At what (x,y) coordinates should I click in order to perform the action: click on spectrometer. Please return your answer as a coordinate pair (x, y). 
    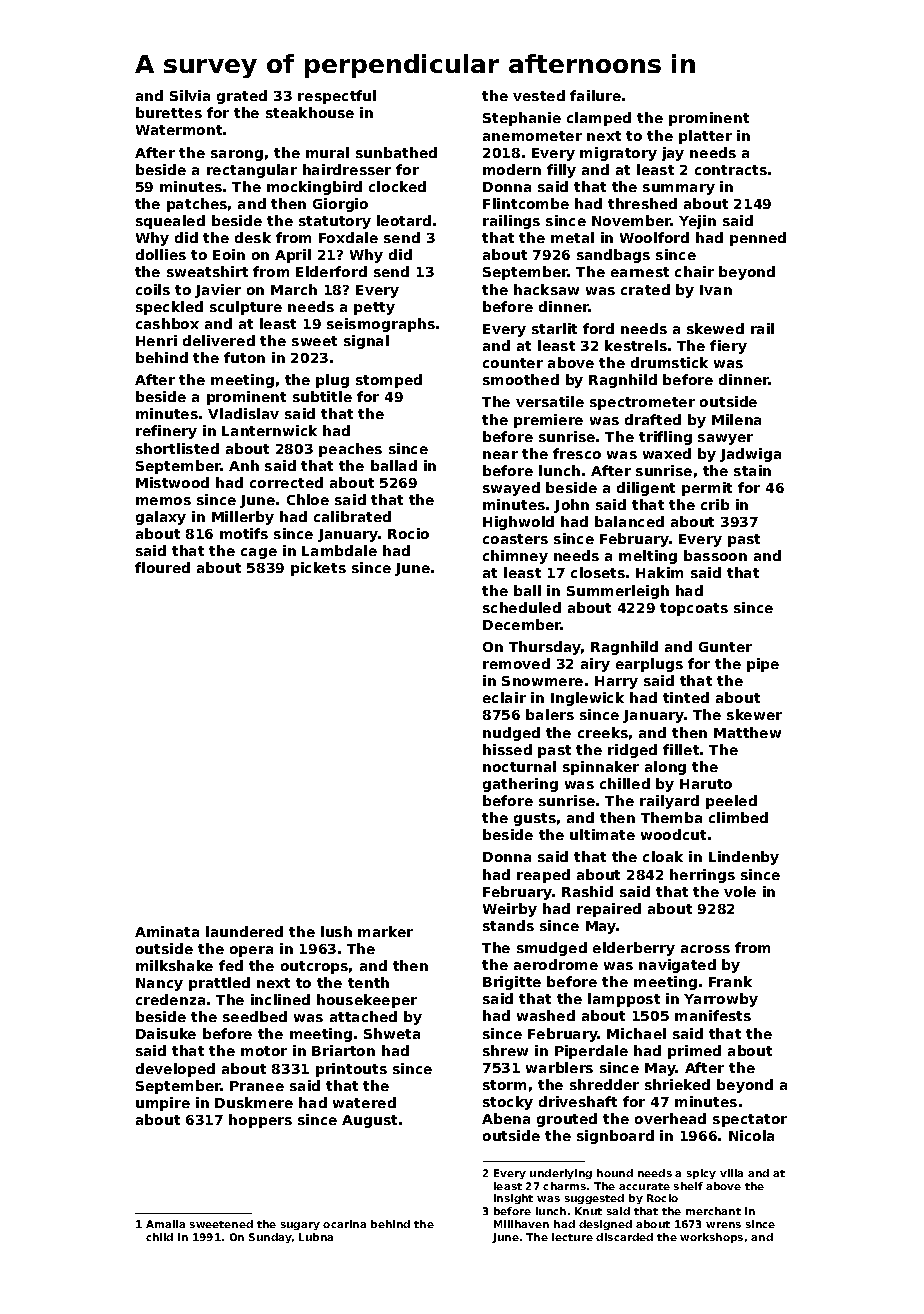
    Looking at the image, I should click on (642, 403).
